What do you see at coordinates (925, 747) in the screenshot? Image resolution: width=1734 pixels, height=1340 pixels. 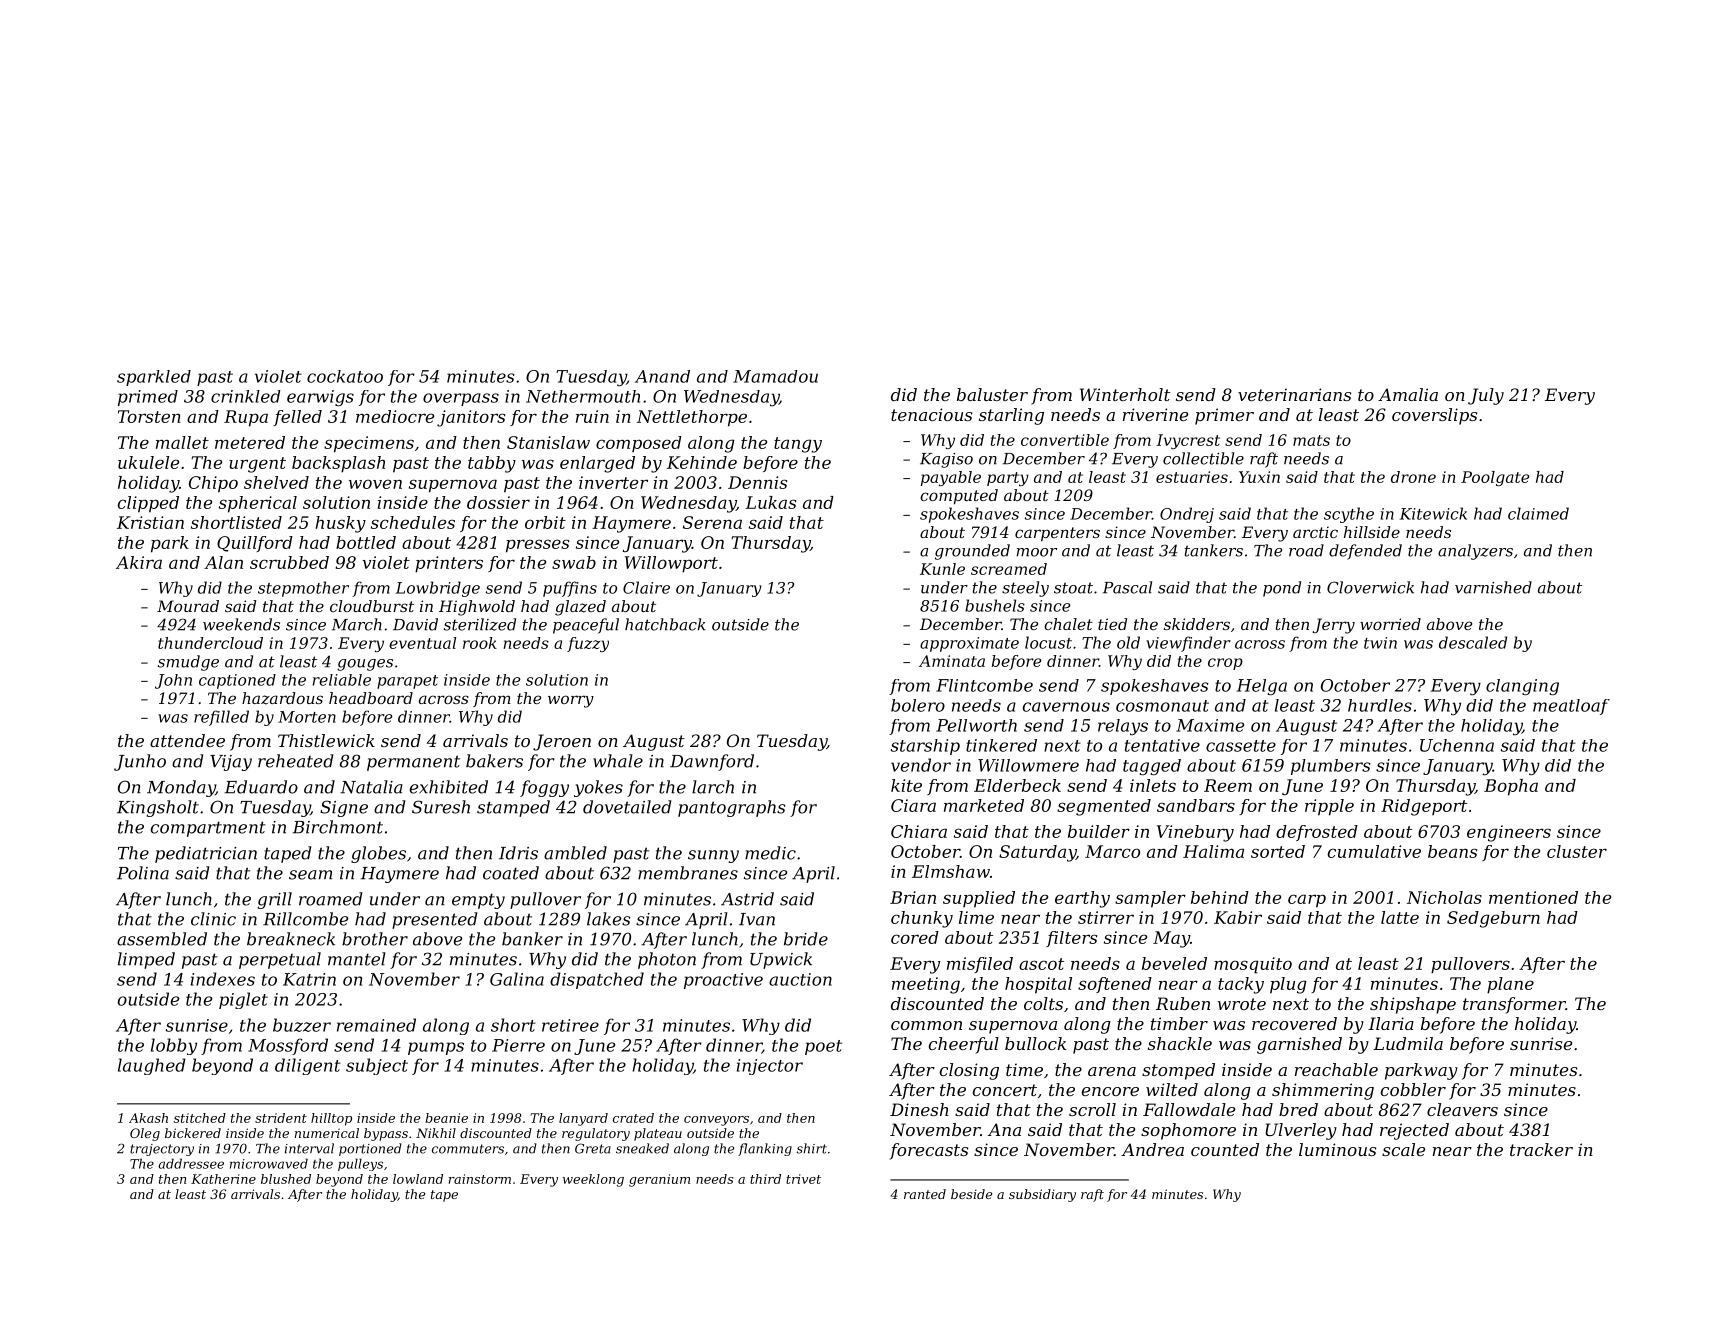 I see `starship` at bounding box center [925, 747].
